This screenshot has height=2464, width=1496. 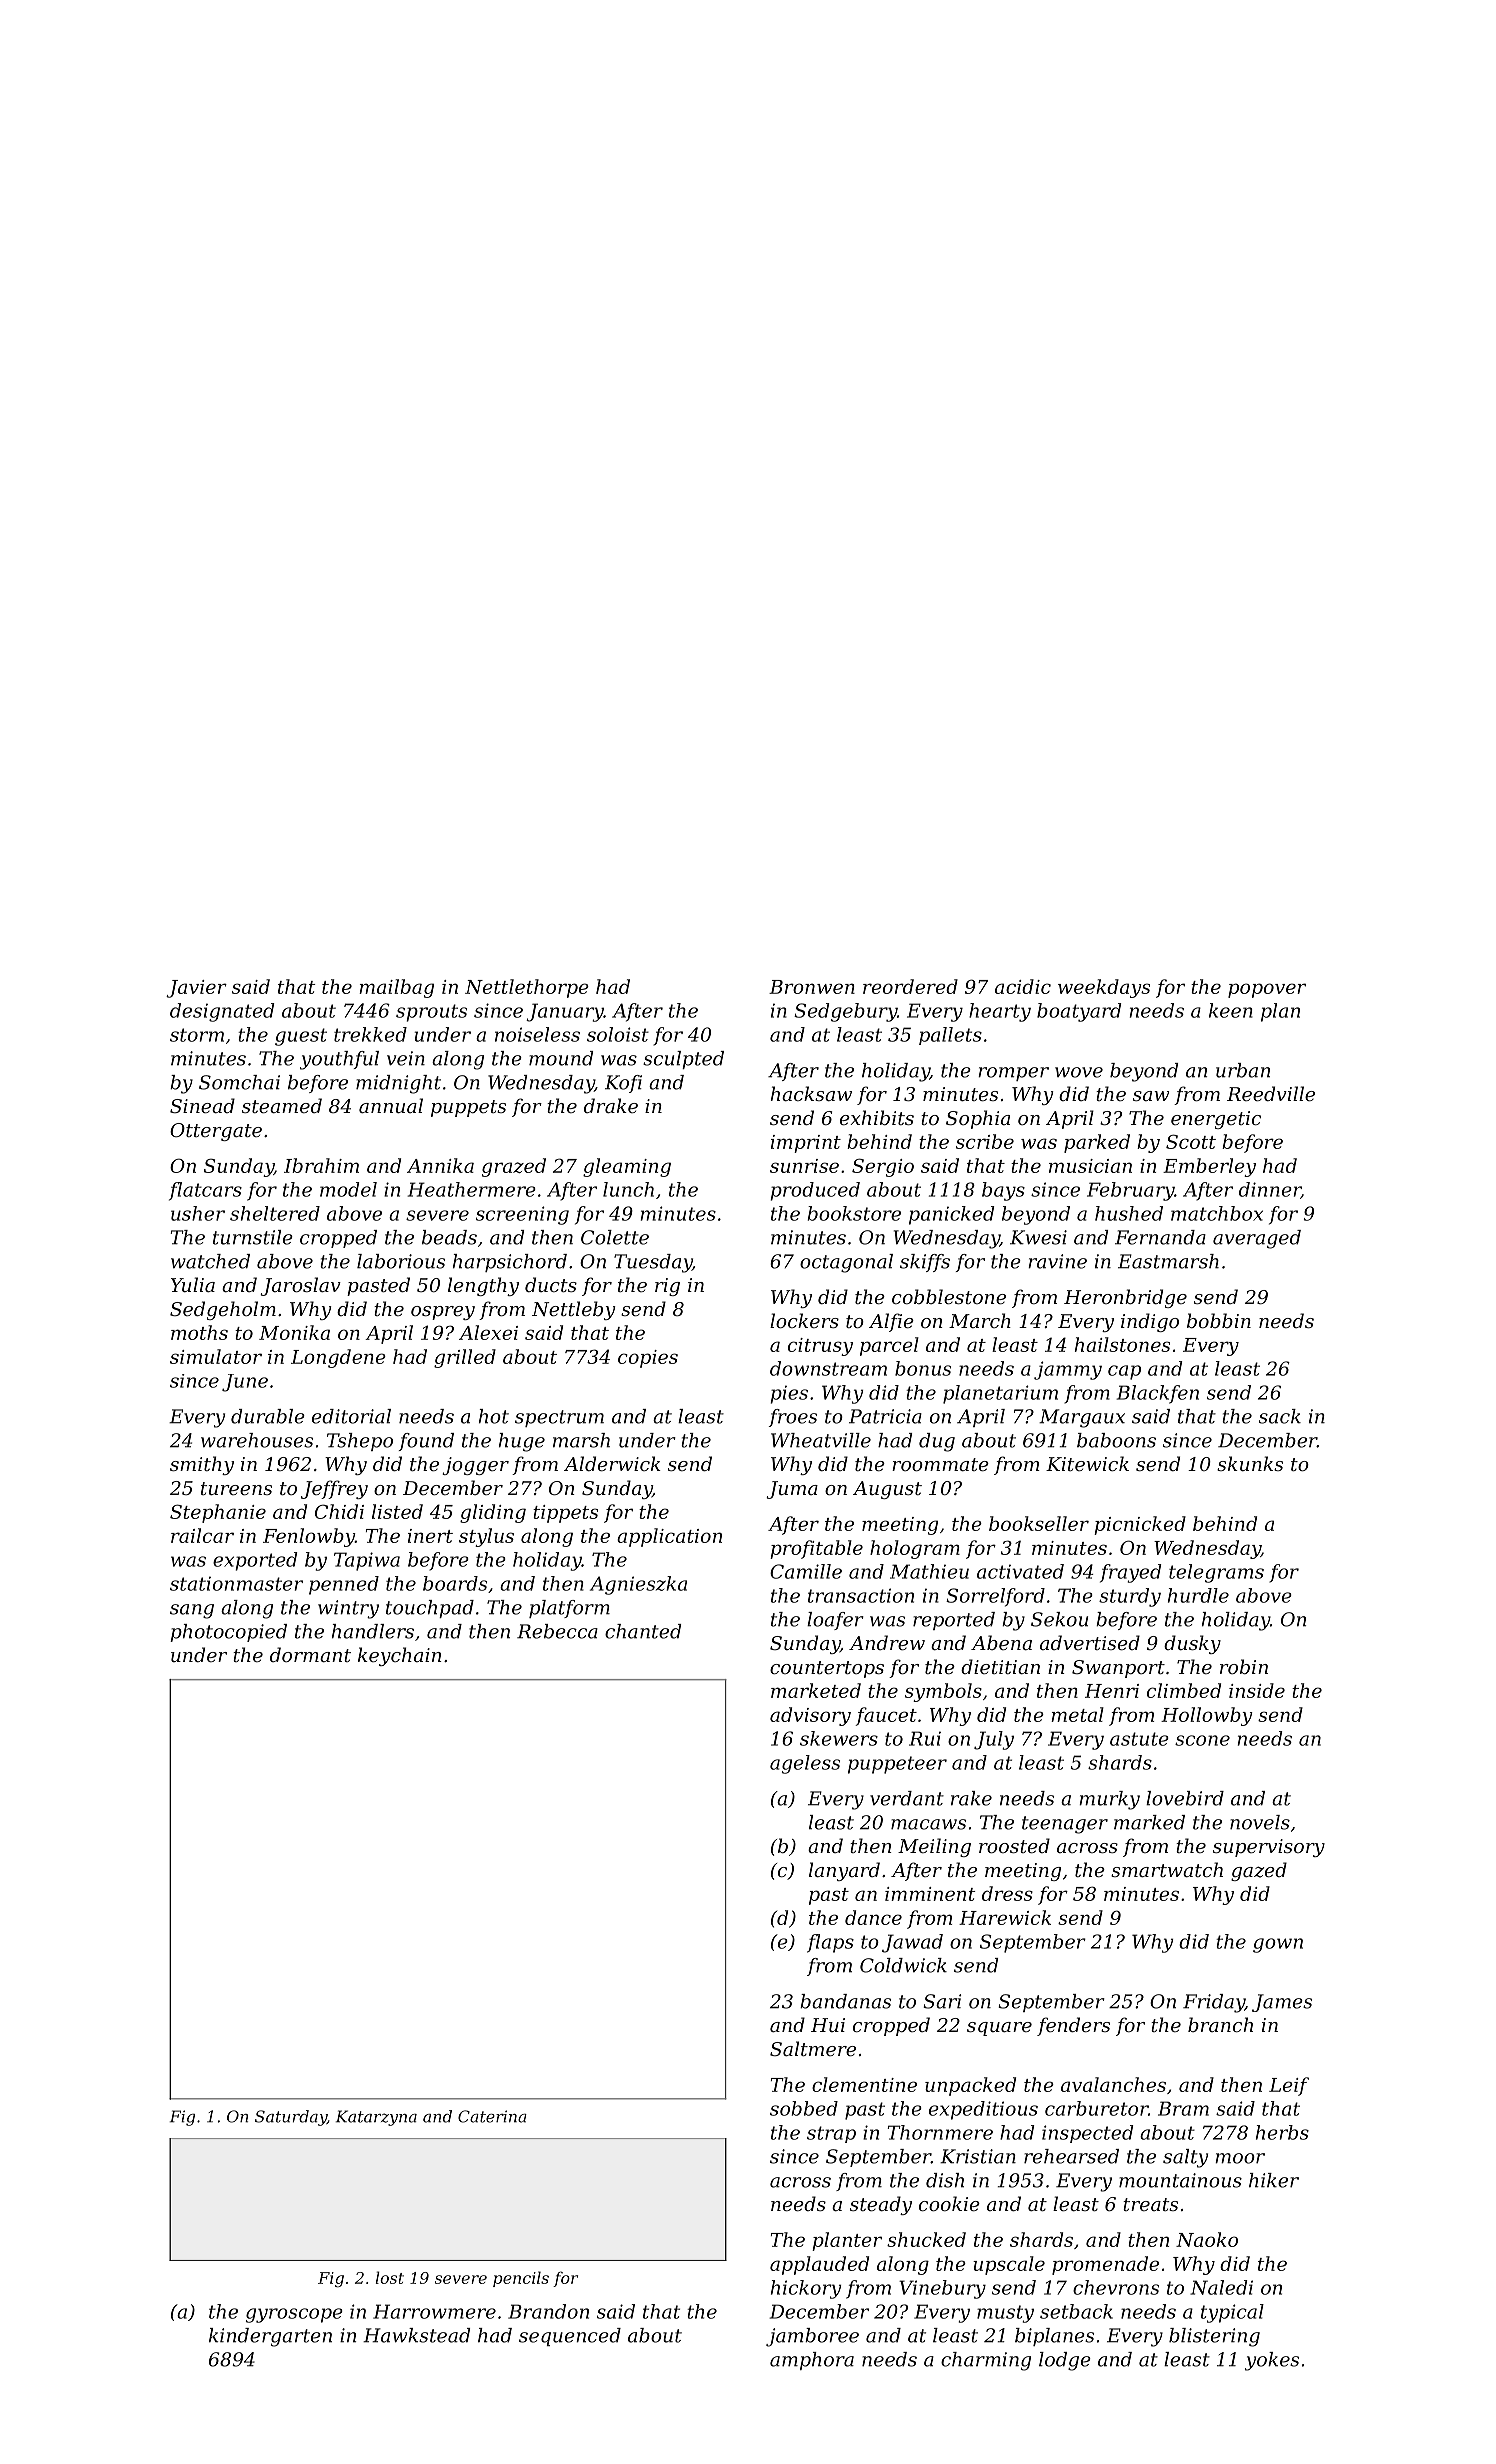 I want to click on Monika, so click(x=294, y=1332).
